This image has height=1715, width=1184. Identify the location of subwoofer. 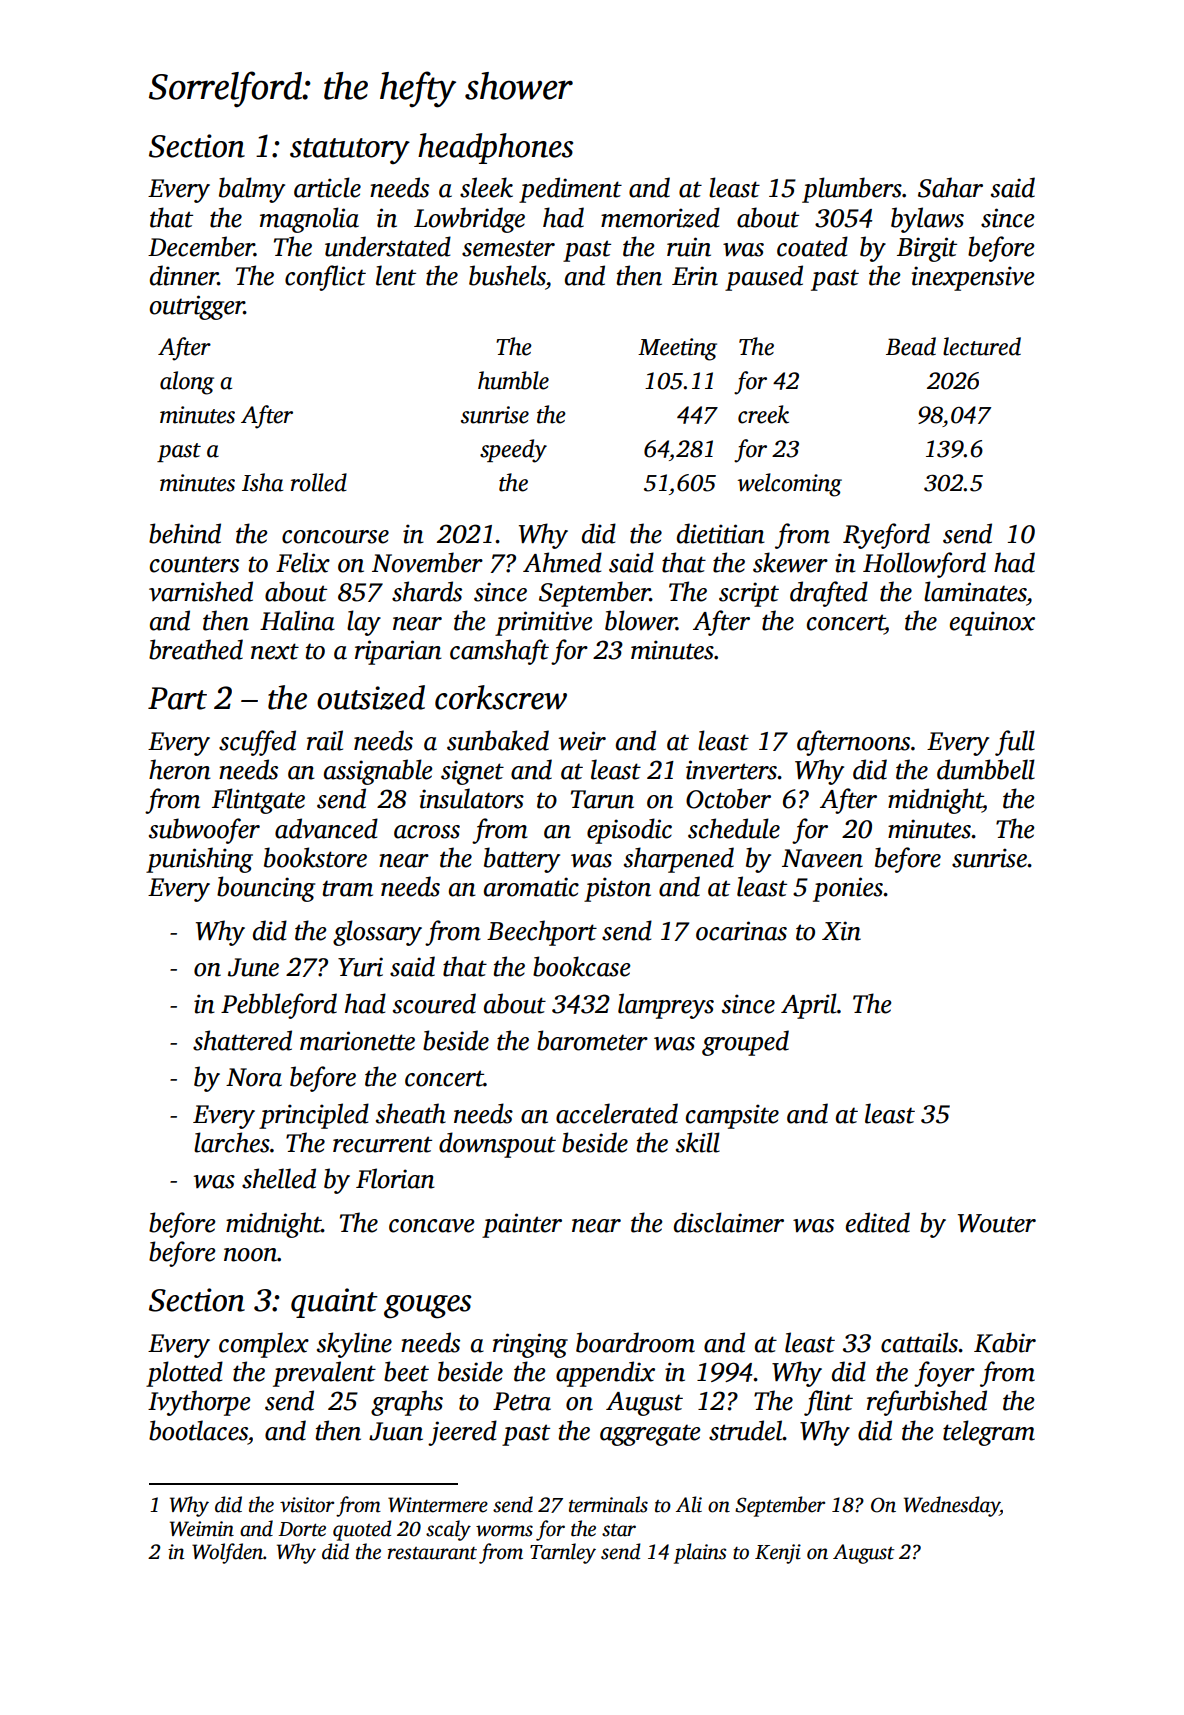
(204, 831).
